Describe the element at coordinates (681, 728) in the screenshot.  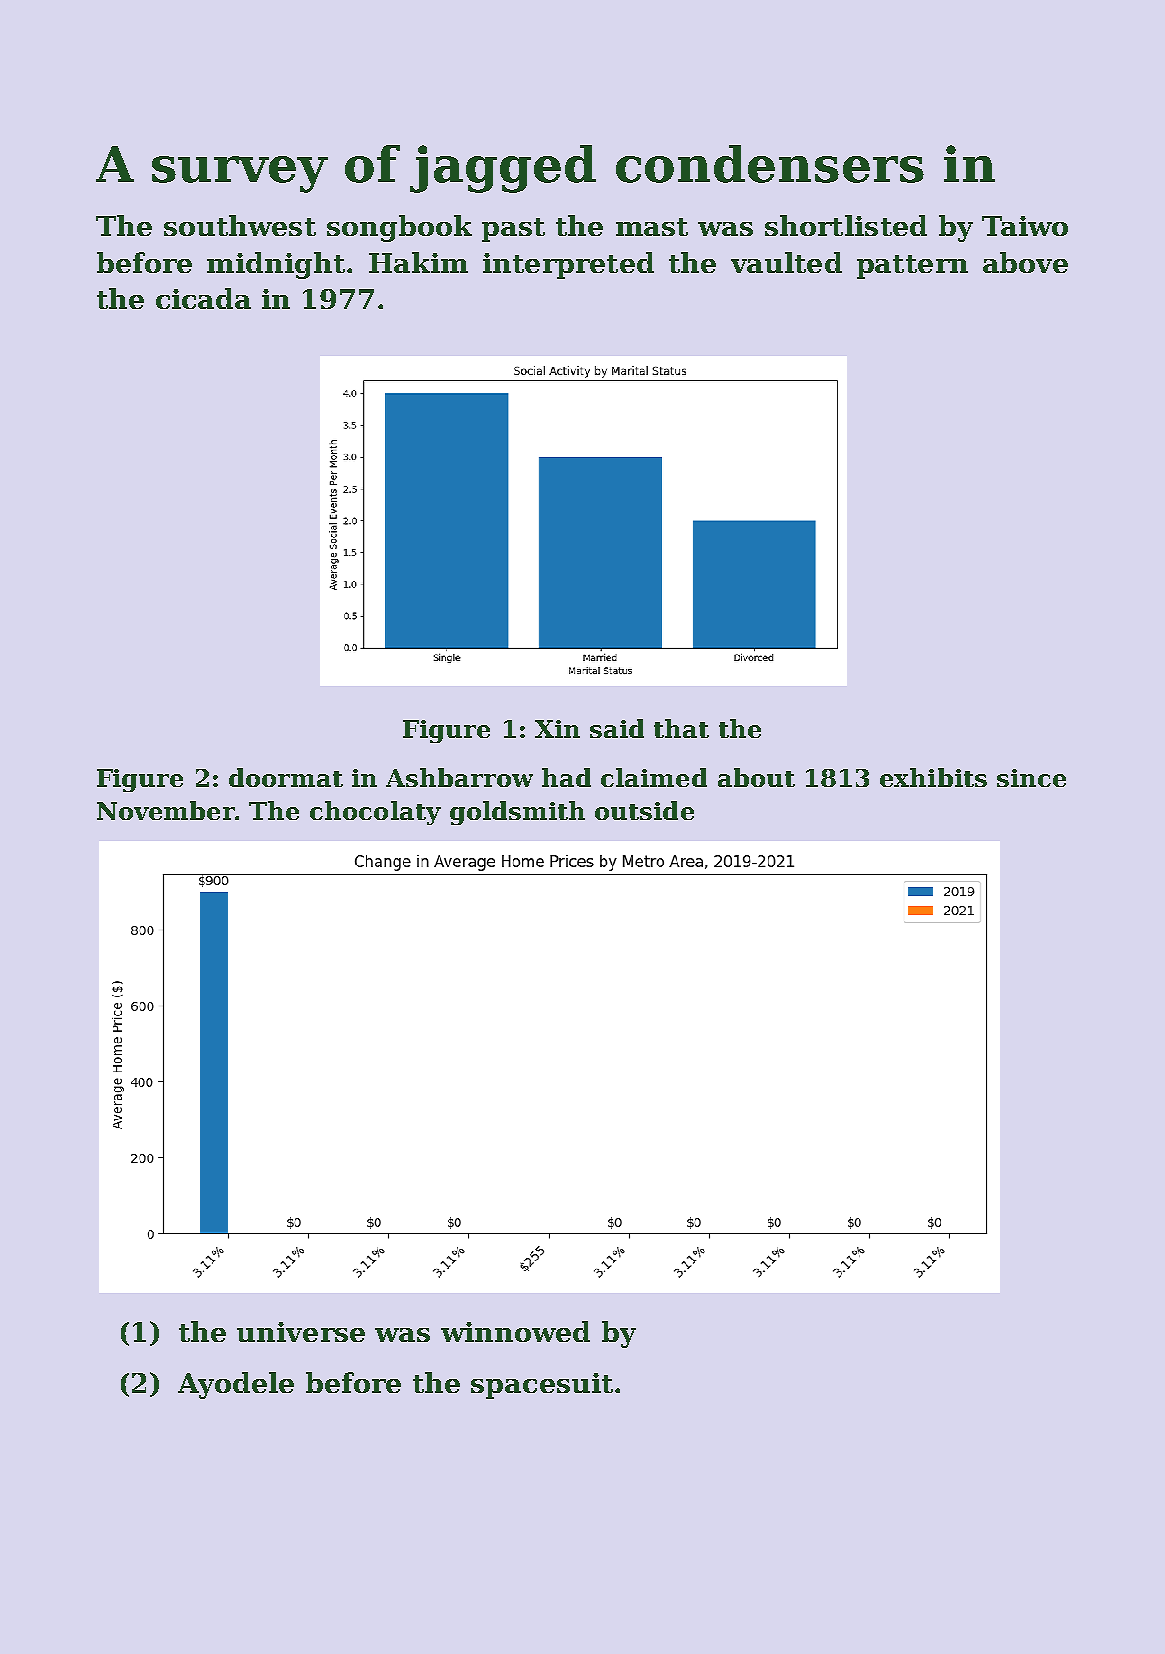
I see `that` at that location.
